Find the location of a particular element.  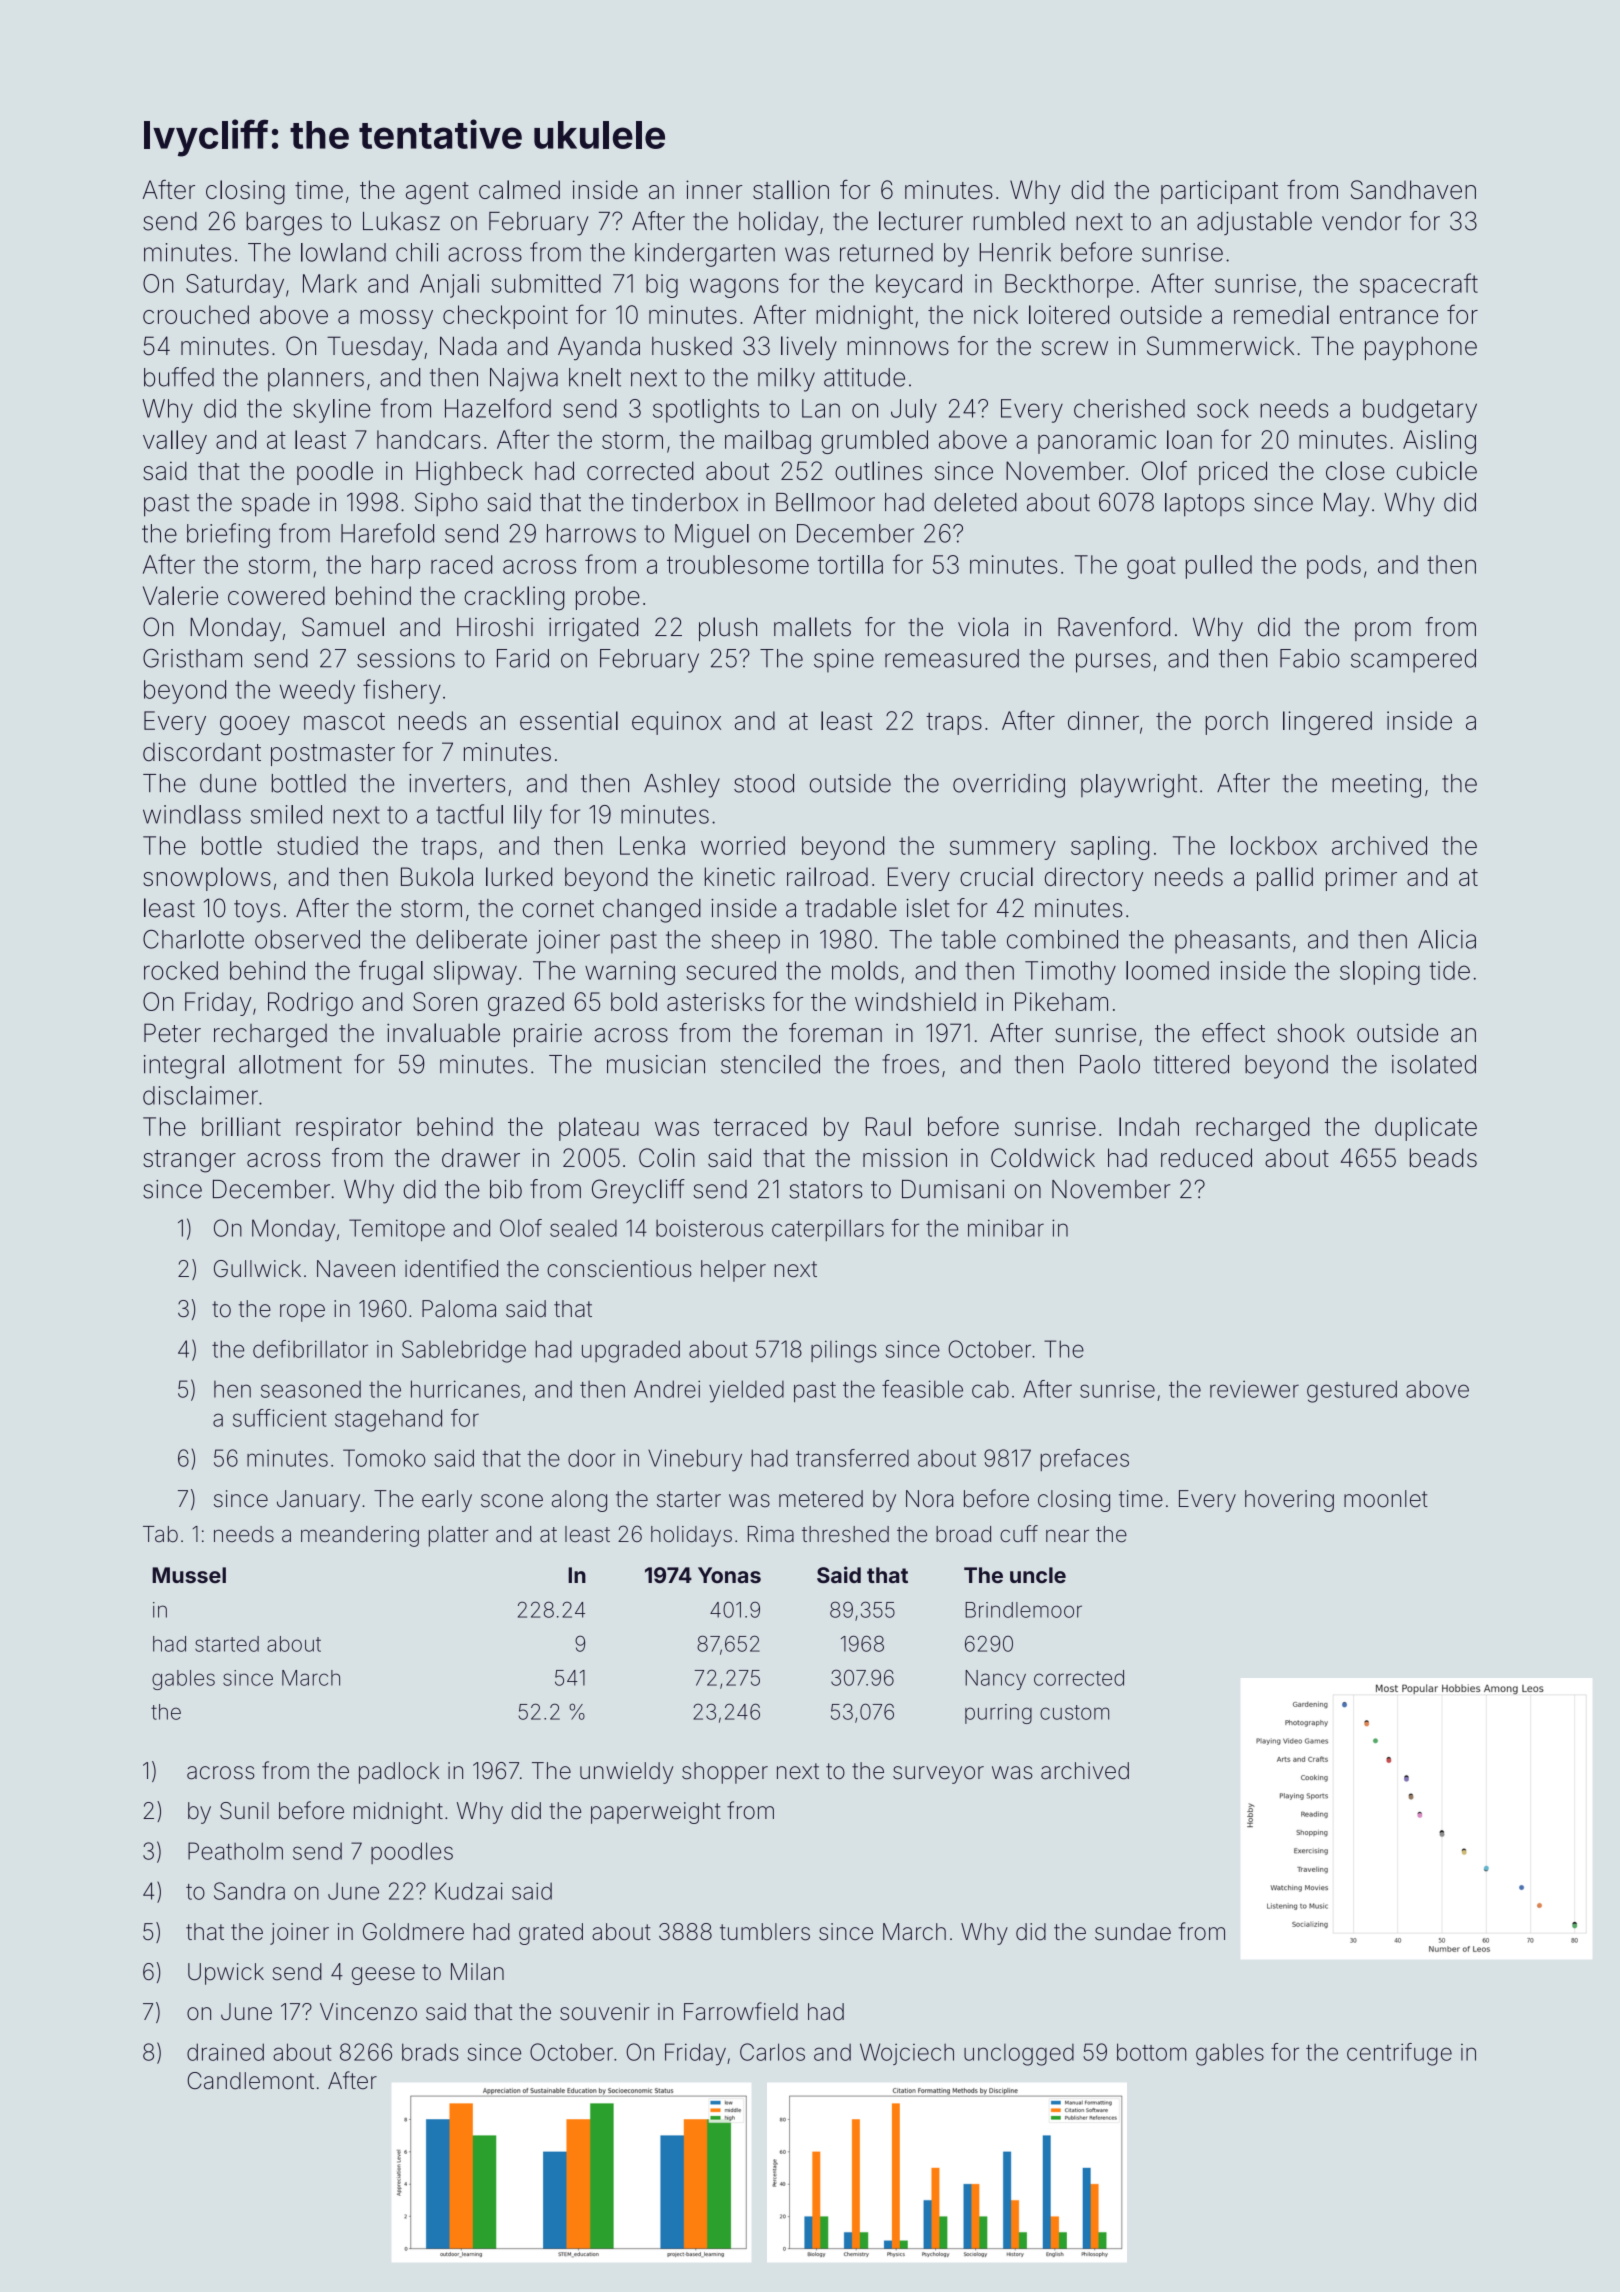

meeting is located at coordinates (1376, 786).
